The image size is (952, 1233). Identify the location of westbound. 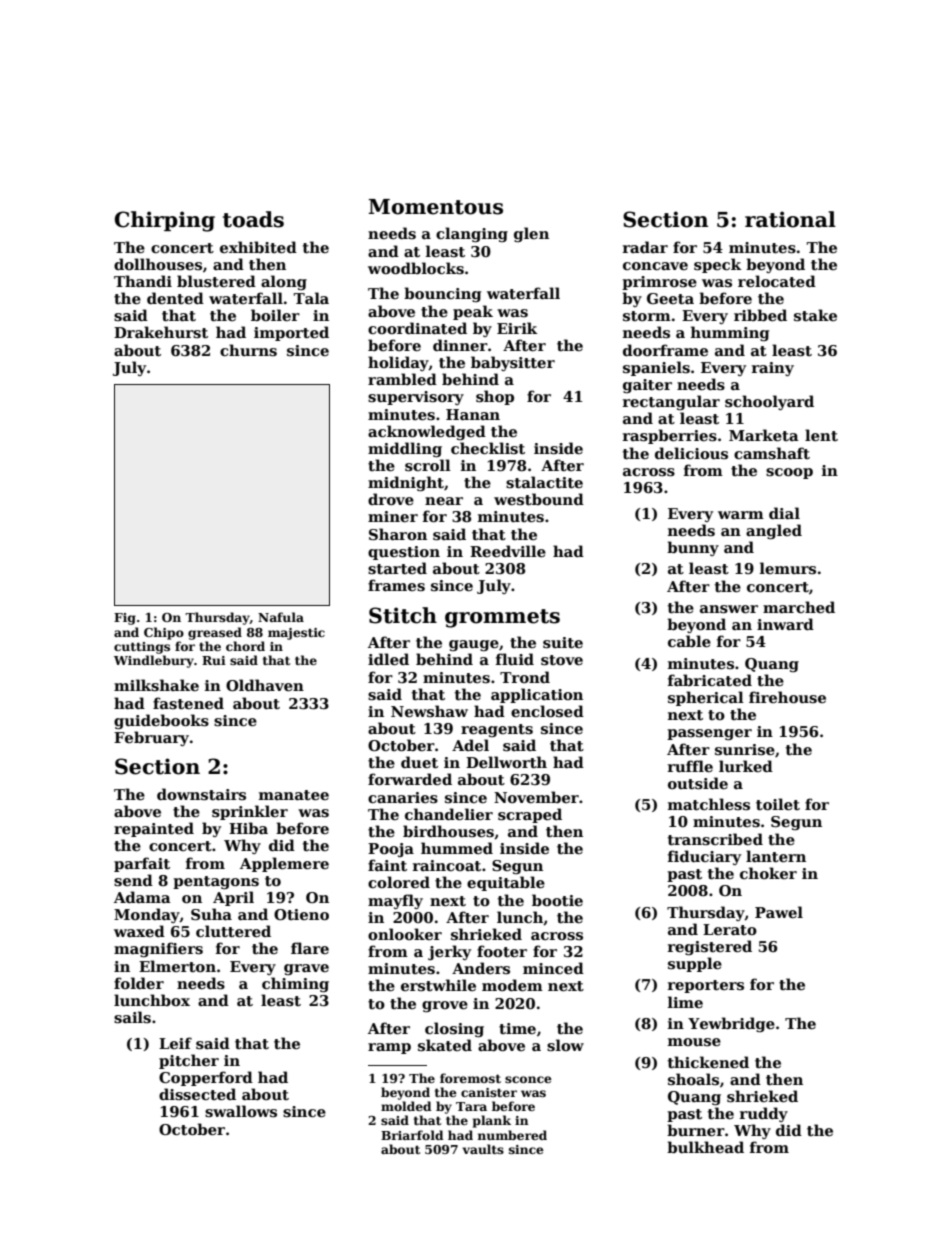
(539, 499).
